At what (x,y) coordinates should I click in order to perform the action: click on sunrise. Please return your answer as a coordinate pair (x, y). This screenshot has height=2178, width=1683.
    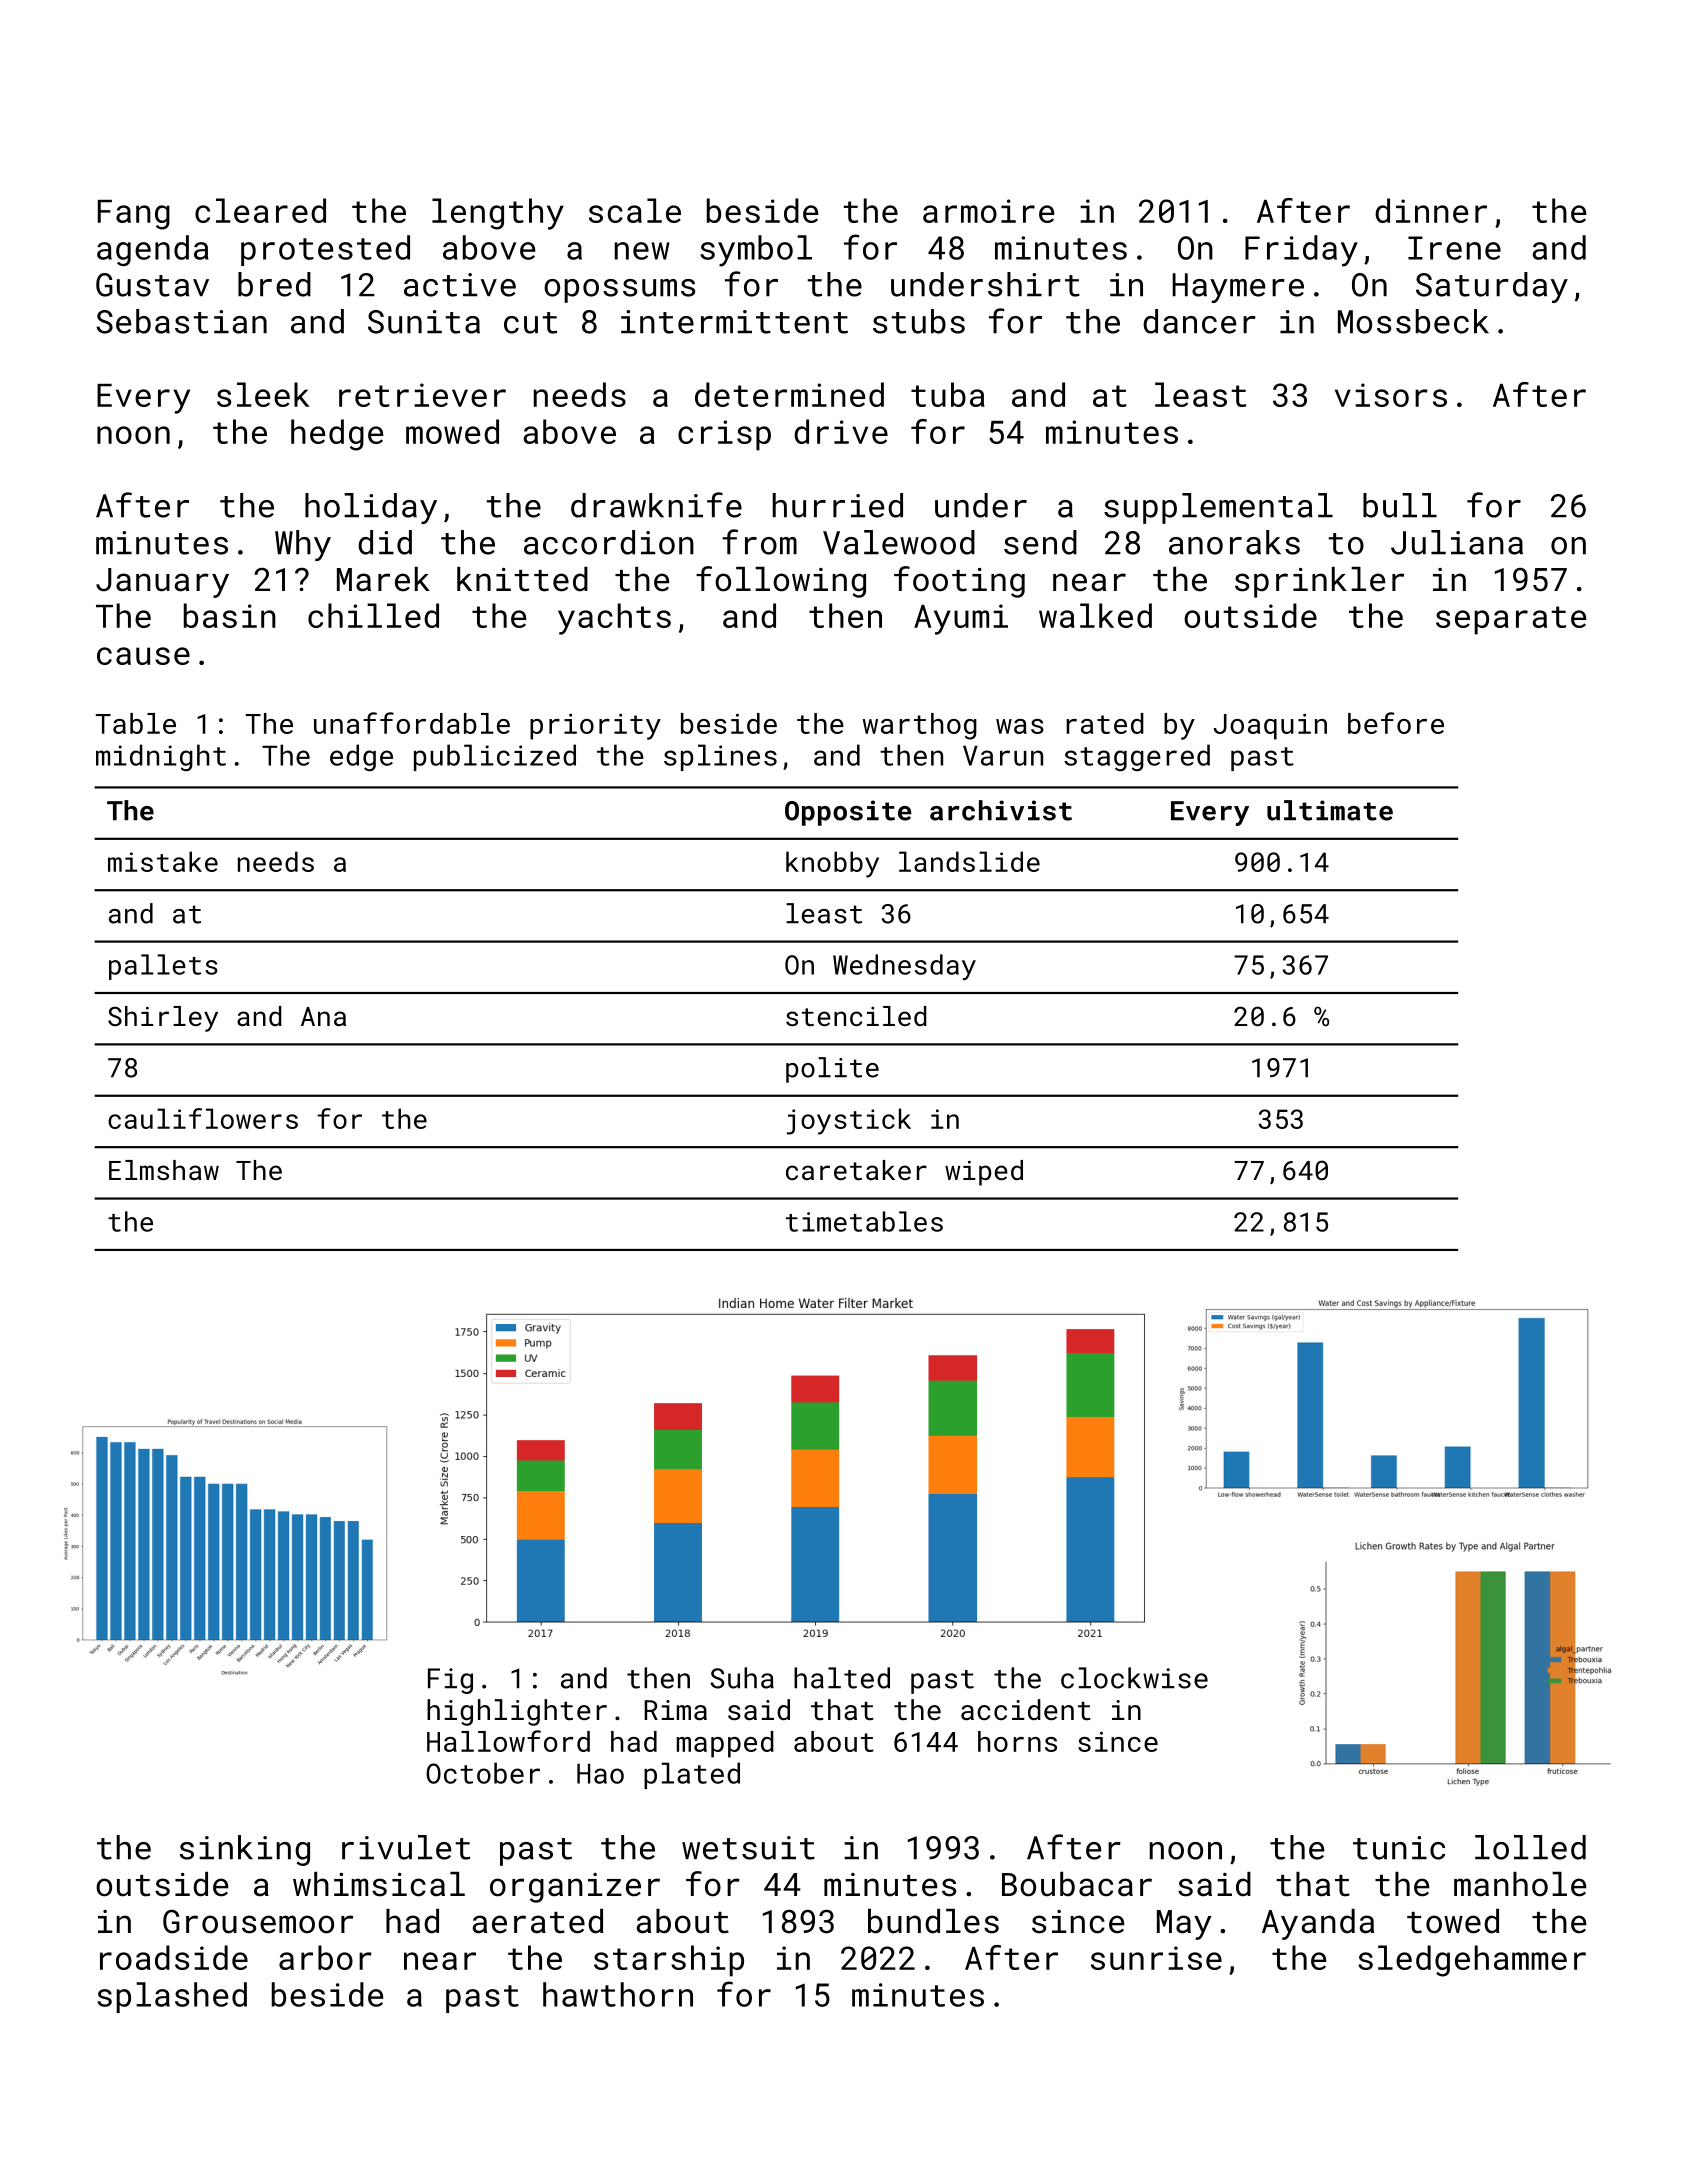
    Looking at the image, I should click on (1156, 1958).
